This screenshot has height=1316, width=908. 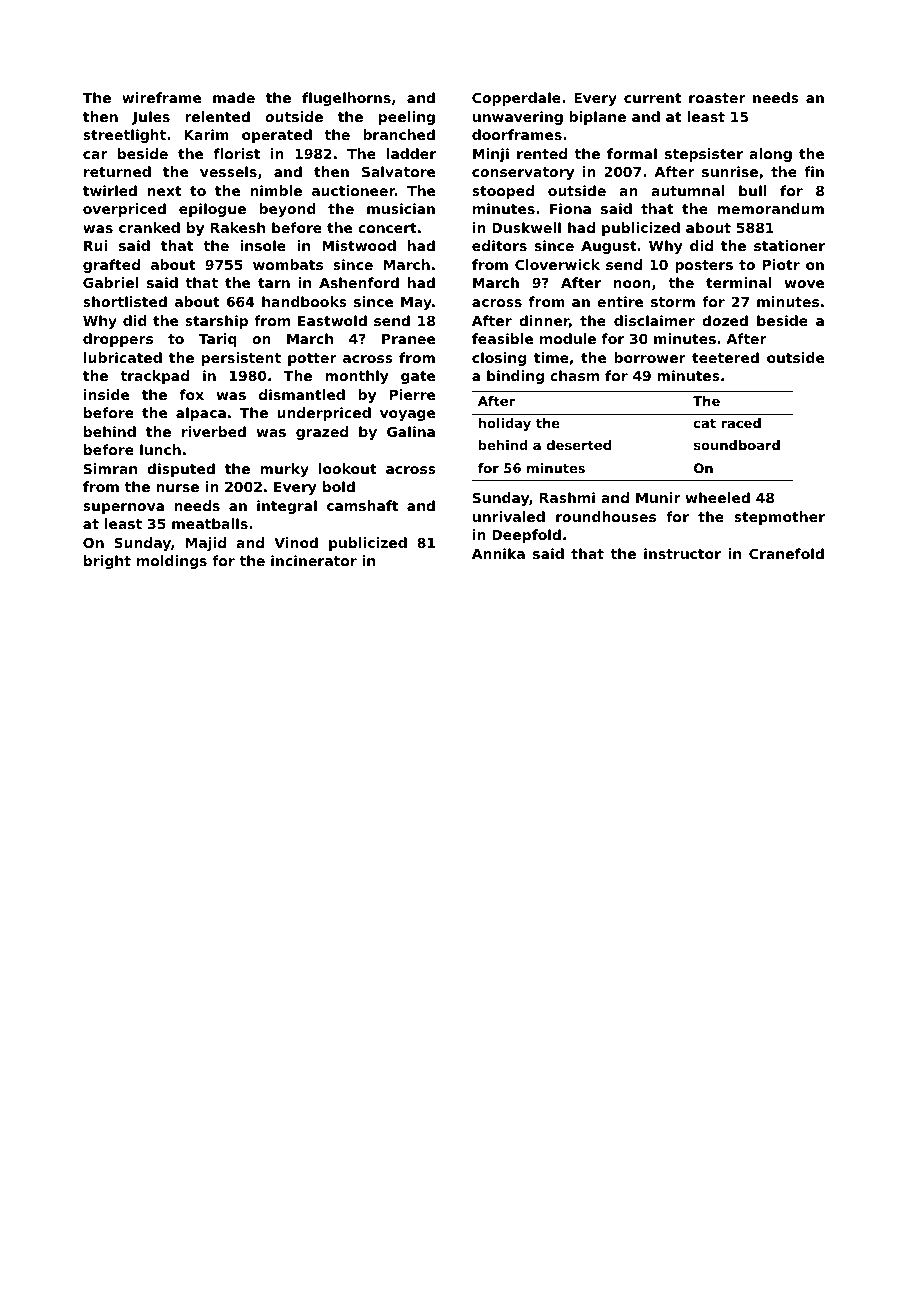 I want to click on Jules, so click(x=151, y=118).
